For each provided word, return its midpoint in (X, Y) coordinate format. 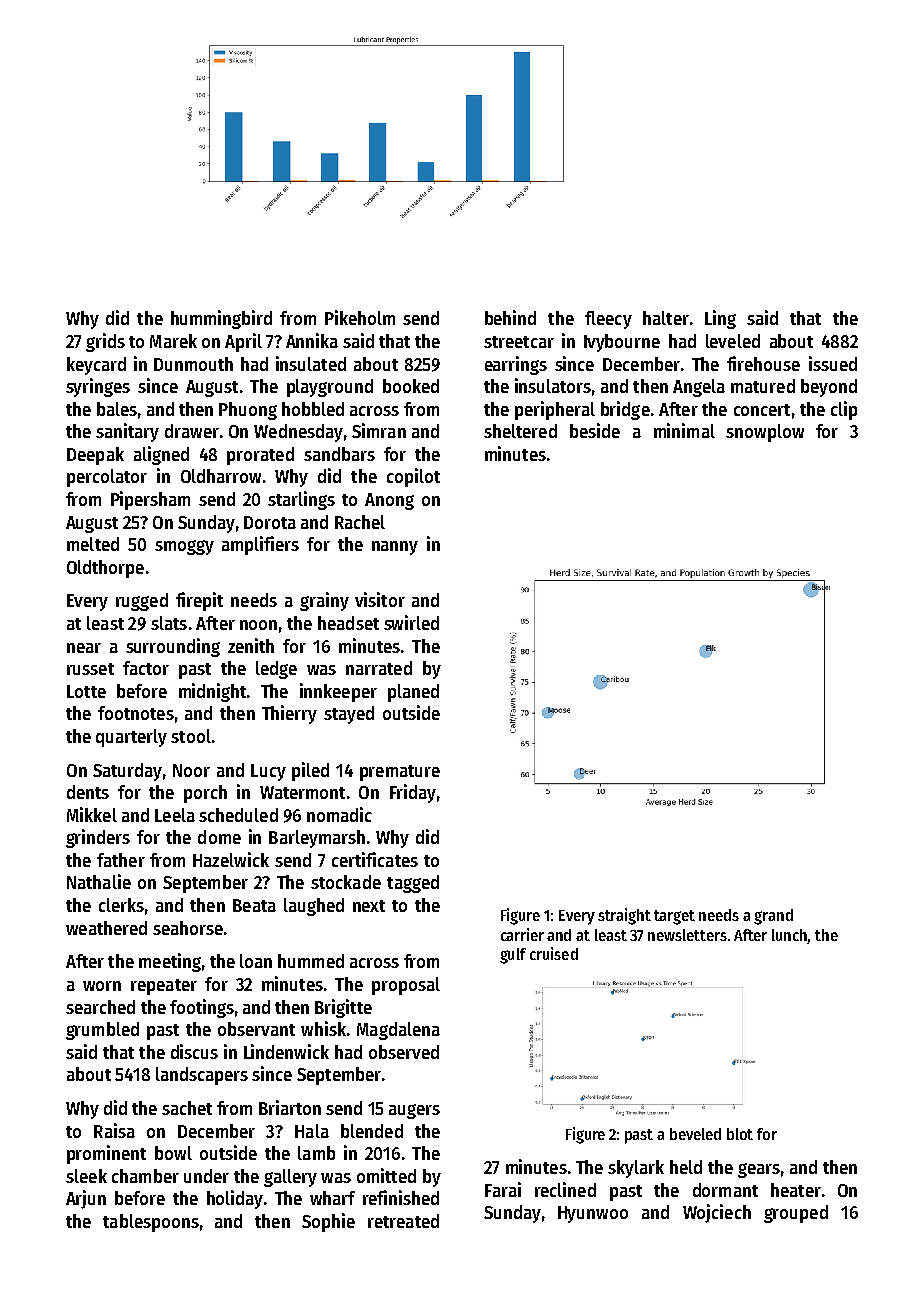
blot (740, 1134)
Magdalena (398, 1031)
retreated (403, 1221)
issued (833, 363)
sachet (187, 1108)
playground (330, 388)
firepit (199, 601)
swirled (411, 622)
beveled (695, 1134)
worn (102, 986)
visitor (380, 599)
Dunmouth (193, 364)
